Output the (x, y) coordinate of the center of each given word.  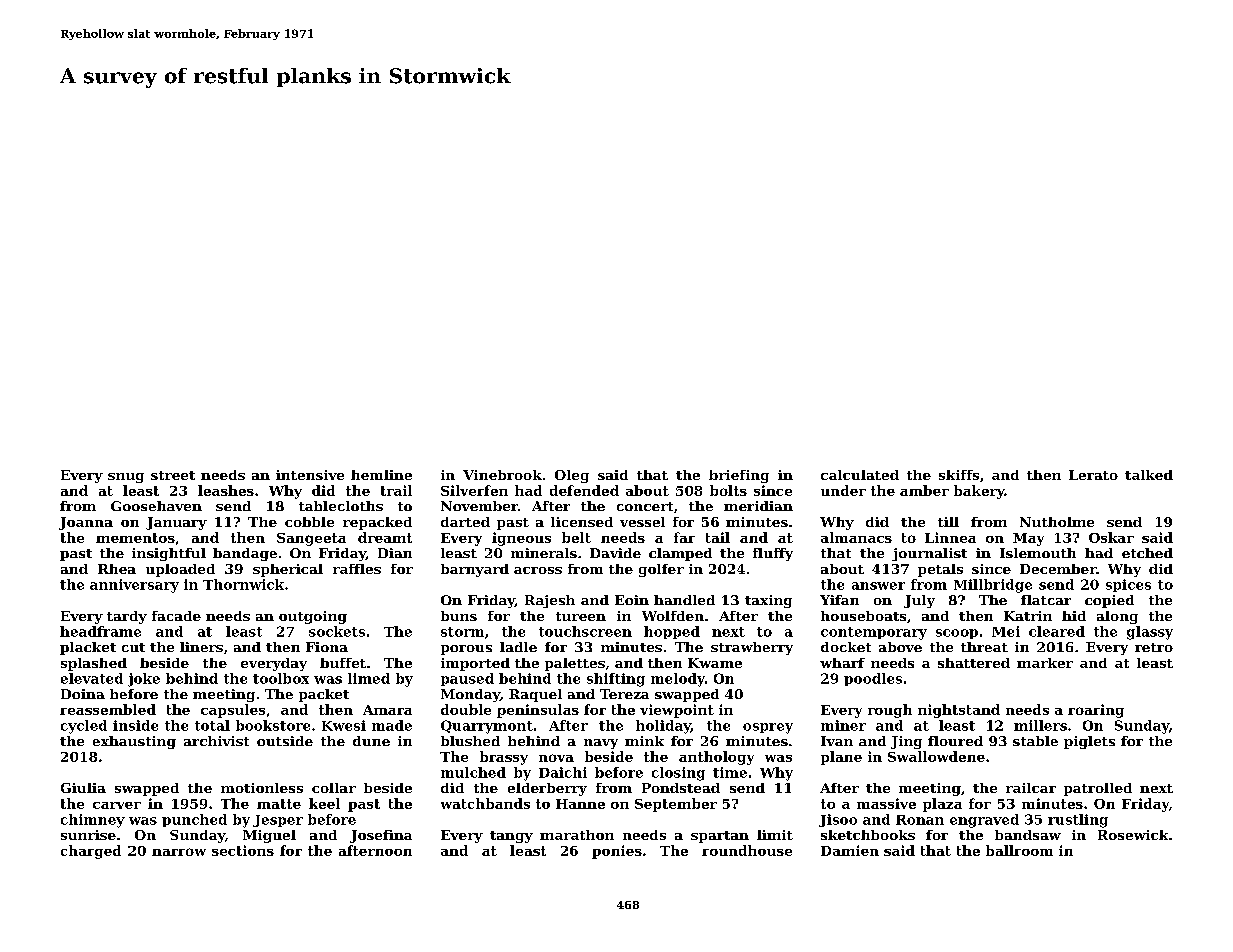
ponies (617, 852)
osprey (768, 728)
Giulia (83, 788)
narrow (179, 852)
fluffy (773, 554)
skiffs (959, 475)
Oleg (572, 476)
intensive (310, 475)
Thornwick (243, 584)
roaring (1096, 711)
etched (1147, 553)
